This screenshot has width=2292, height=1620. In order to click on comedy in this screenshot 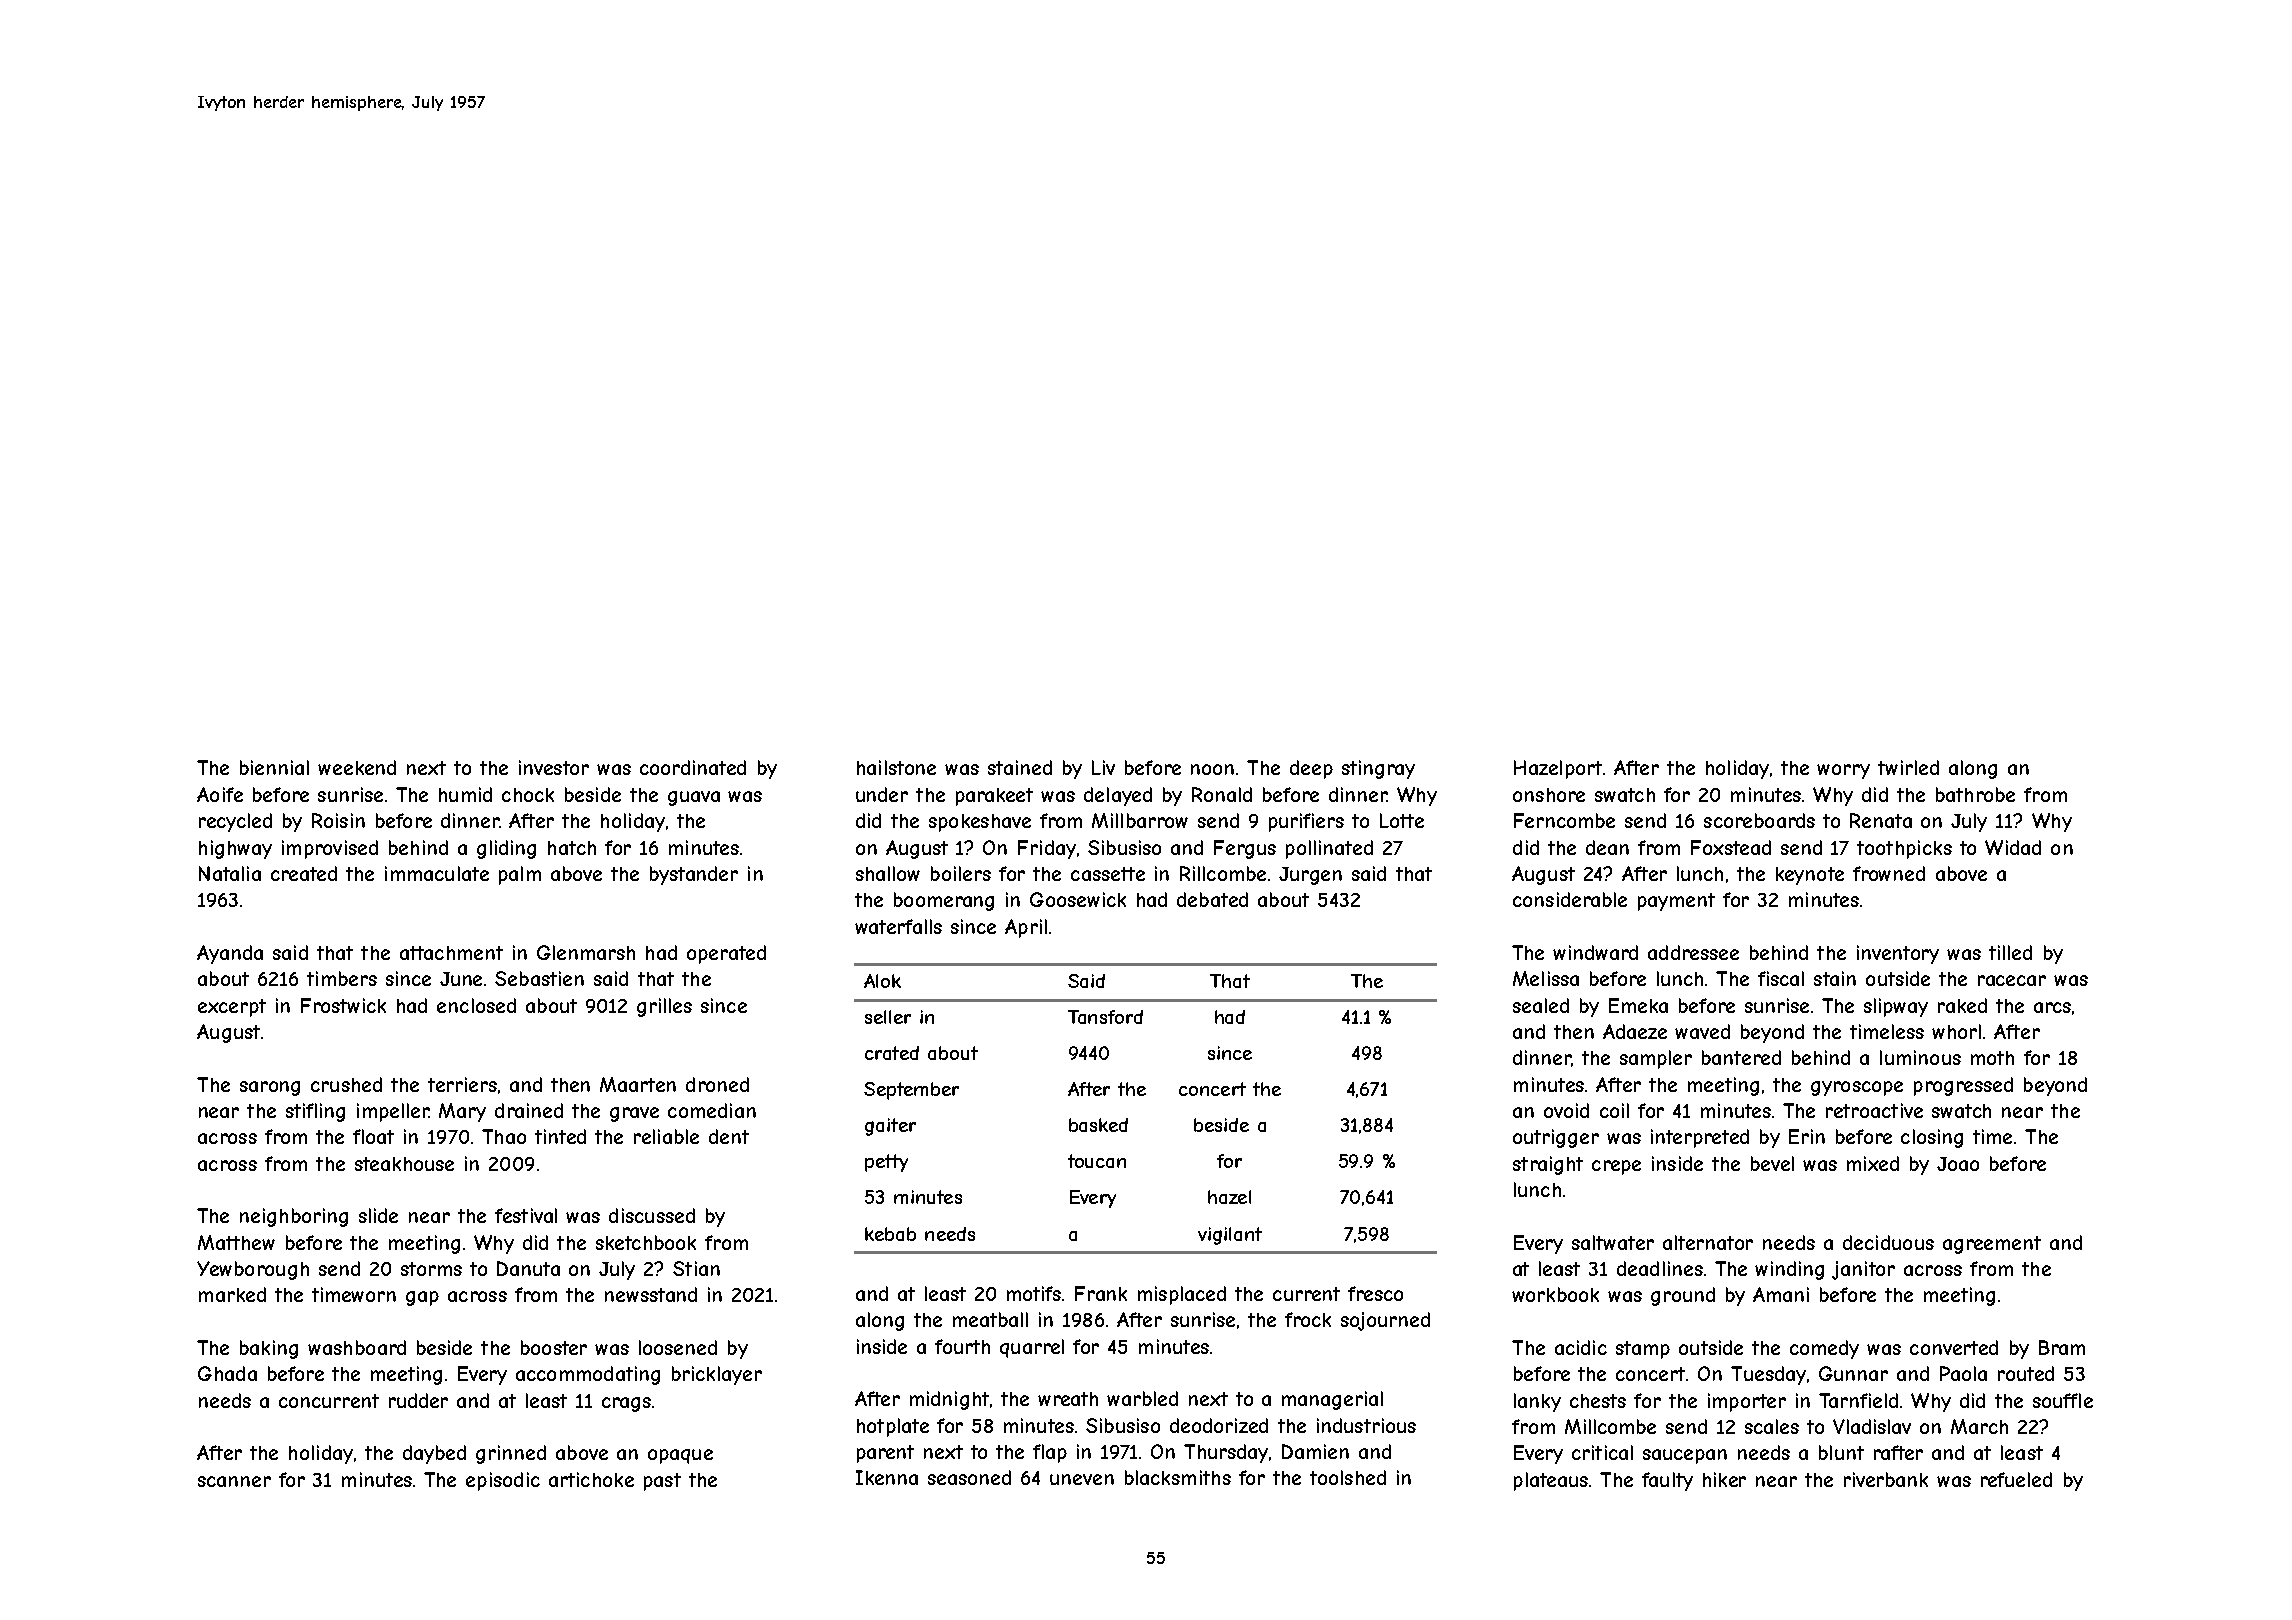, I will do `click(1824, 1349)`.
